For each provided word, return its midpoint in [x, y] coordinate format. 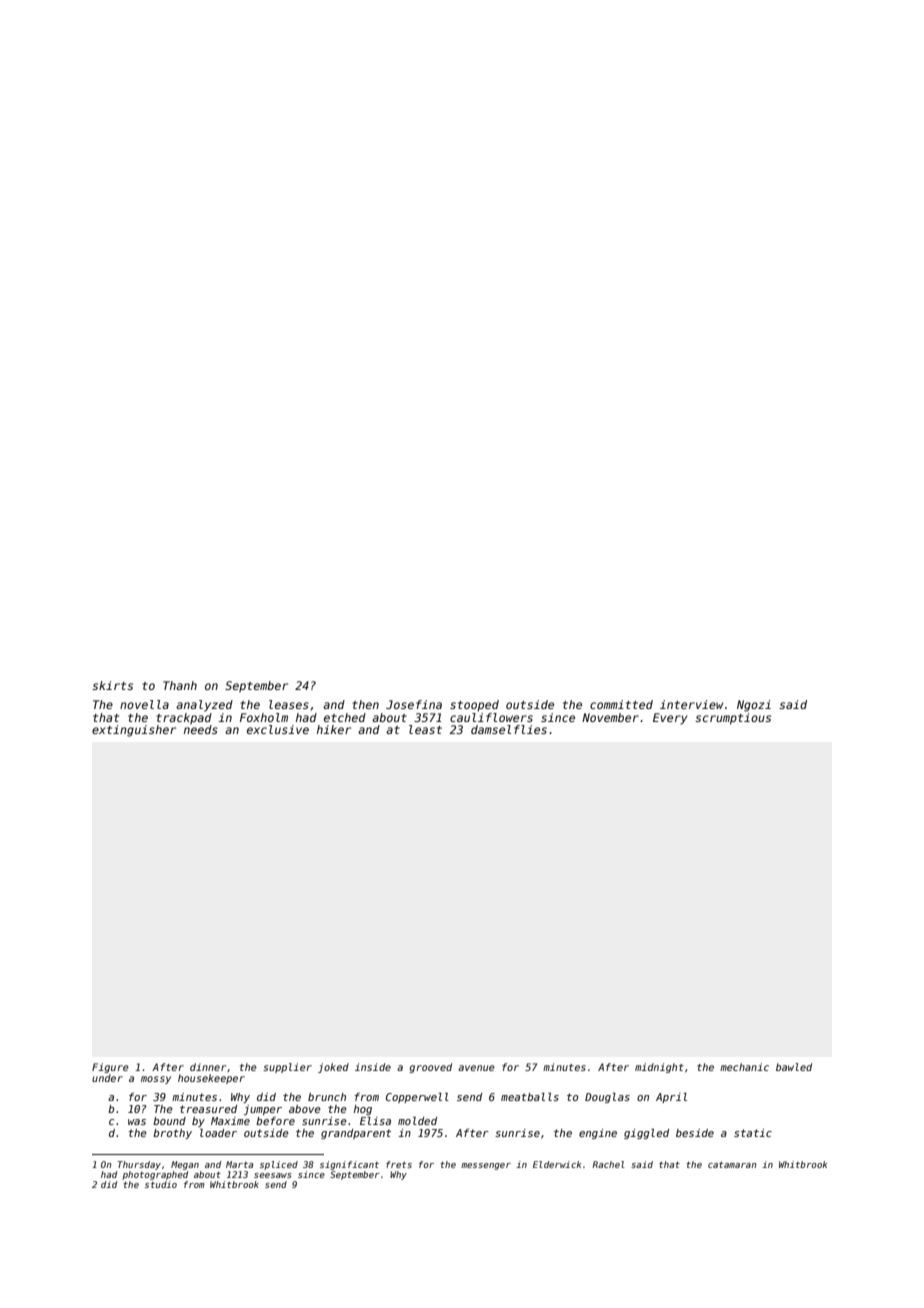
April [671, 1098]
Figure [110, 1068]
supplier [287, 1068]
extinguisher [134, 731]
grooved [430, 1068]
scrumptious [733, 719]
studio [161, 1184]
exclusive [278, 729]
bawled [794, 1067]
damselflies [509, 729]
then [365, 704]
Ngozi [754, 706]
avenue [476, 1068]
